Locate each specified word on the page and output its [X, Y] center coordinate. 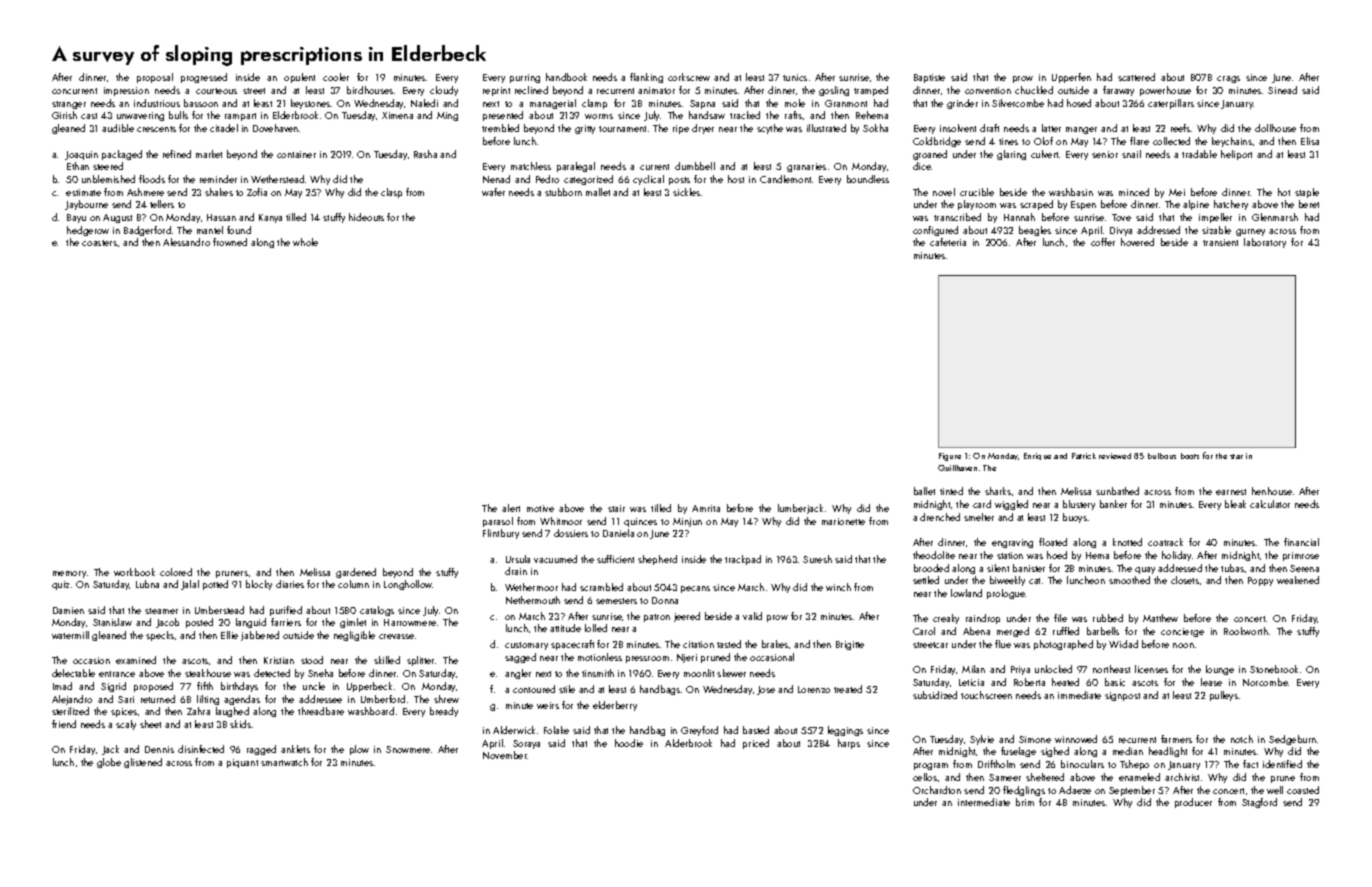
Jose [766, 690]
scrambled [601, 587]
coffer [1103, 242]
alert [511, 508]
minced [1134, 192]
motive [540, 508]
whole [305, 242]
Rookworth [1246, 631]
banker [1113, 504]
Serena [1304, 568]
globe [109, 763]
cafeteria [948, 242]
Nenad [496, 179]
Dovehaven [275, 128]
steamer [161, 611]
